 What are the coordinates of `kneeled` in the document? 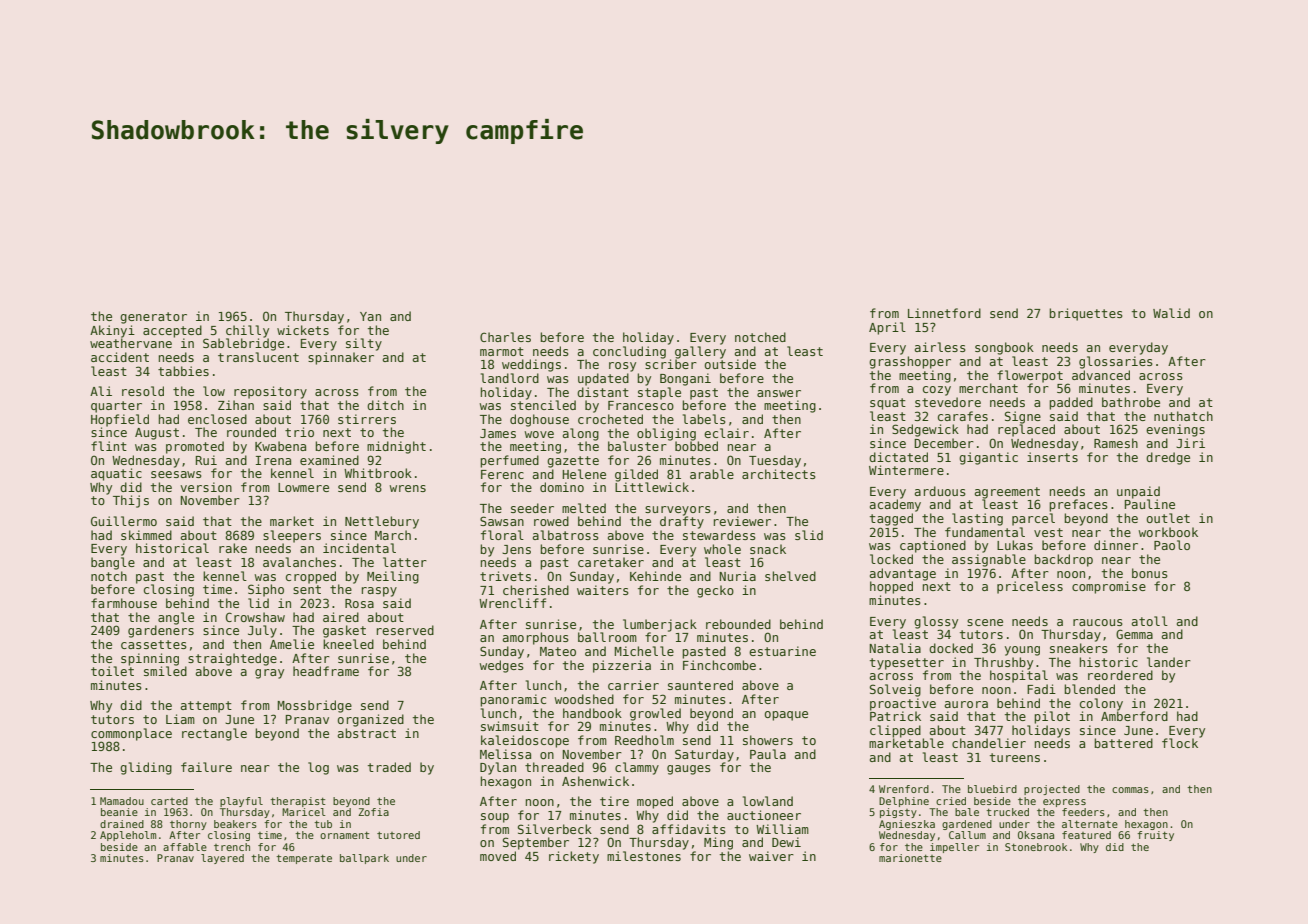 It's located at (348, 644).
